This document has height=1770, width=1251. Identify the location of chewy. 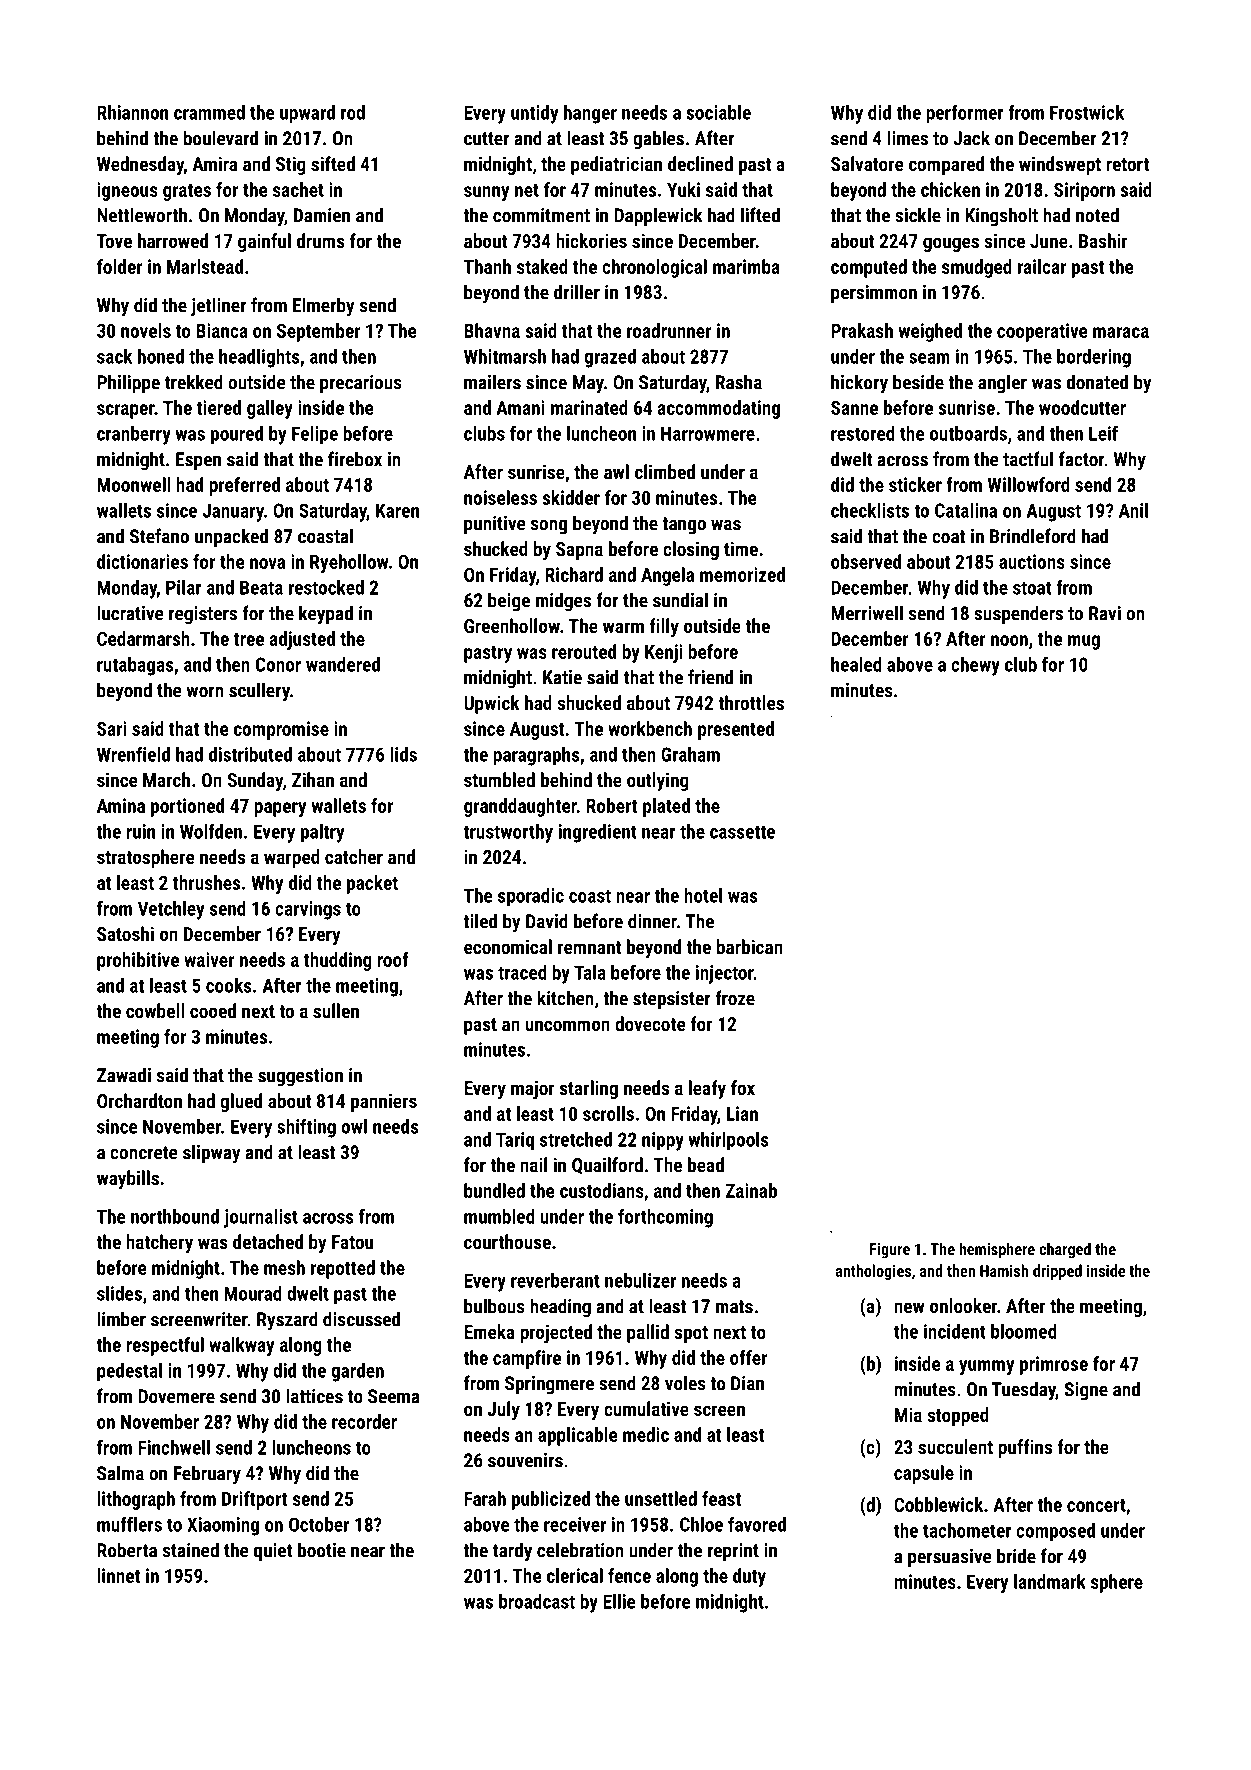
(975, 666).
